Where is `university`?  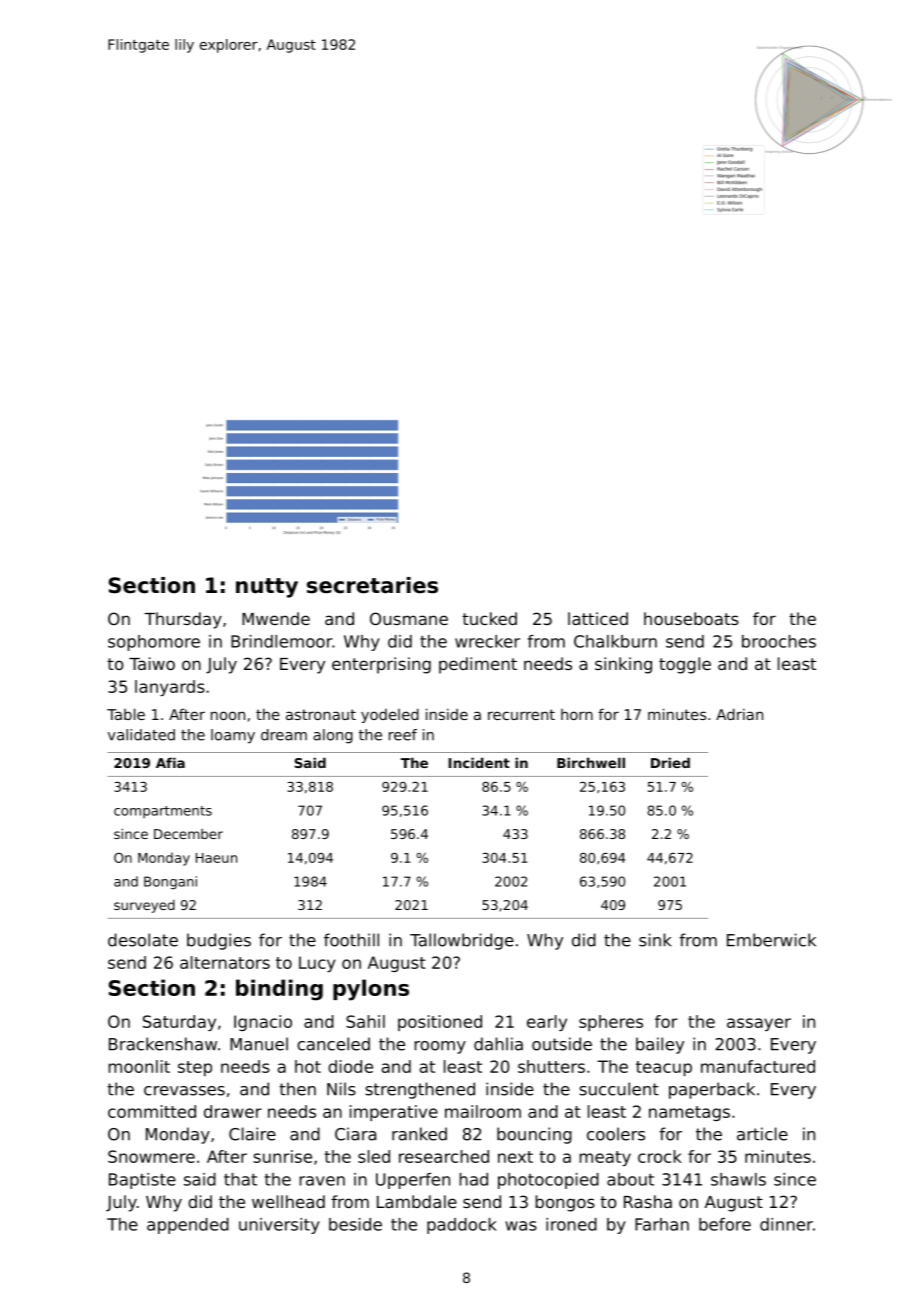
university is located at coordinates (279, 1226).
